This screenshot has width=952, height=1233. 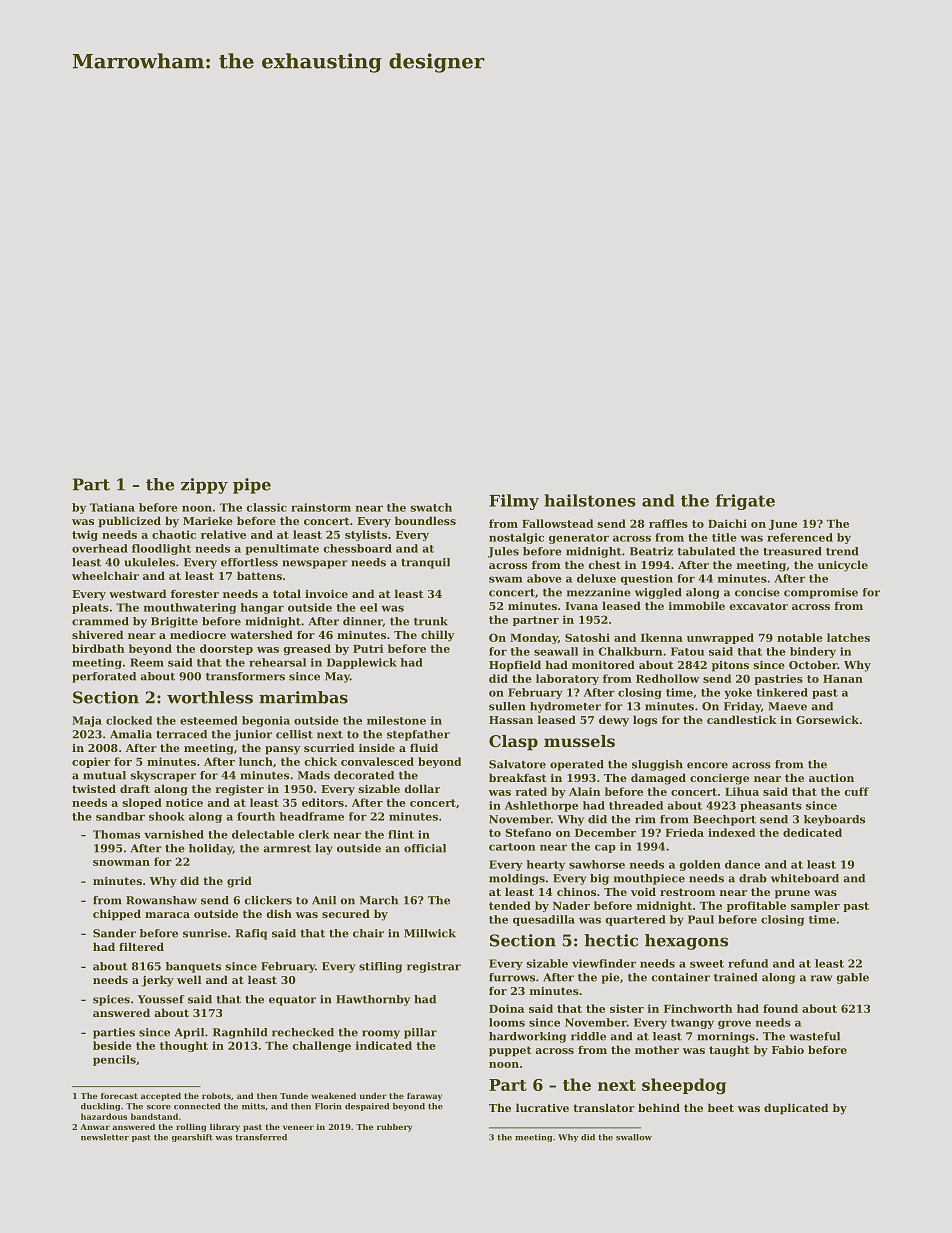 I want to click on thought, so click(x=184, y=1046).
